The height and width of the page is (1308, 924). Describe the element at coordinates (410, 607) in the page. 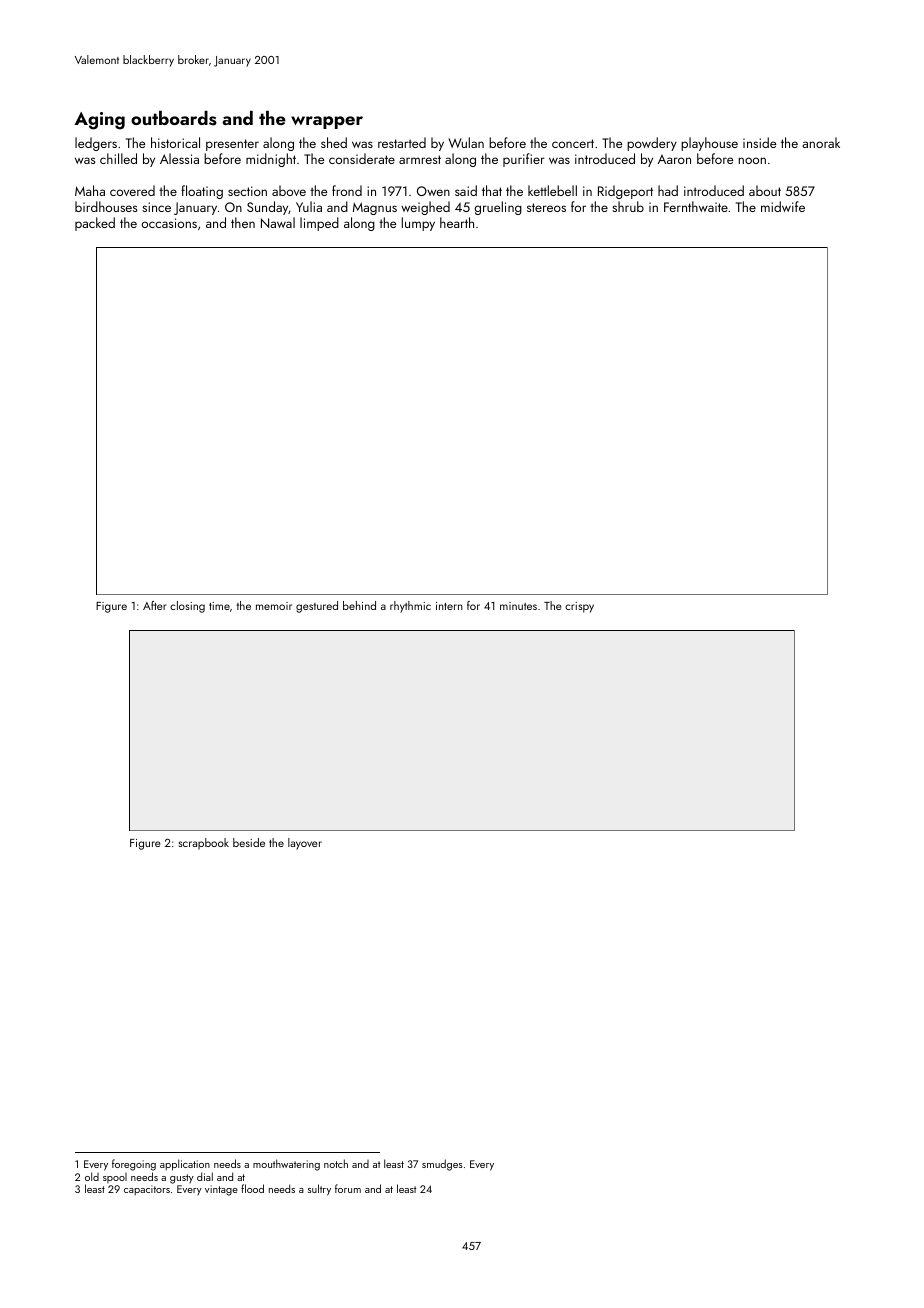

I see `rhythmic` at that location.
